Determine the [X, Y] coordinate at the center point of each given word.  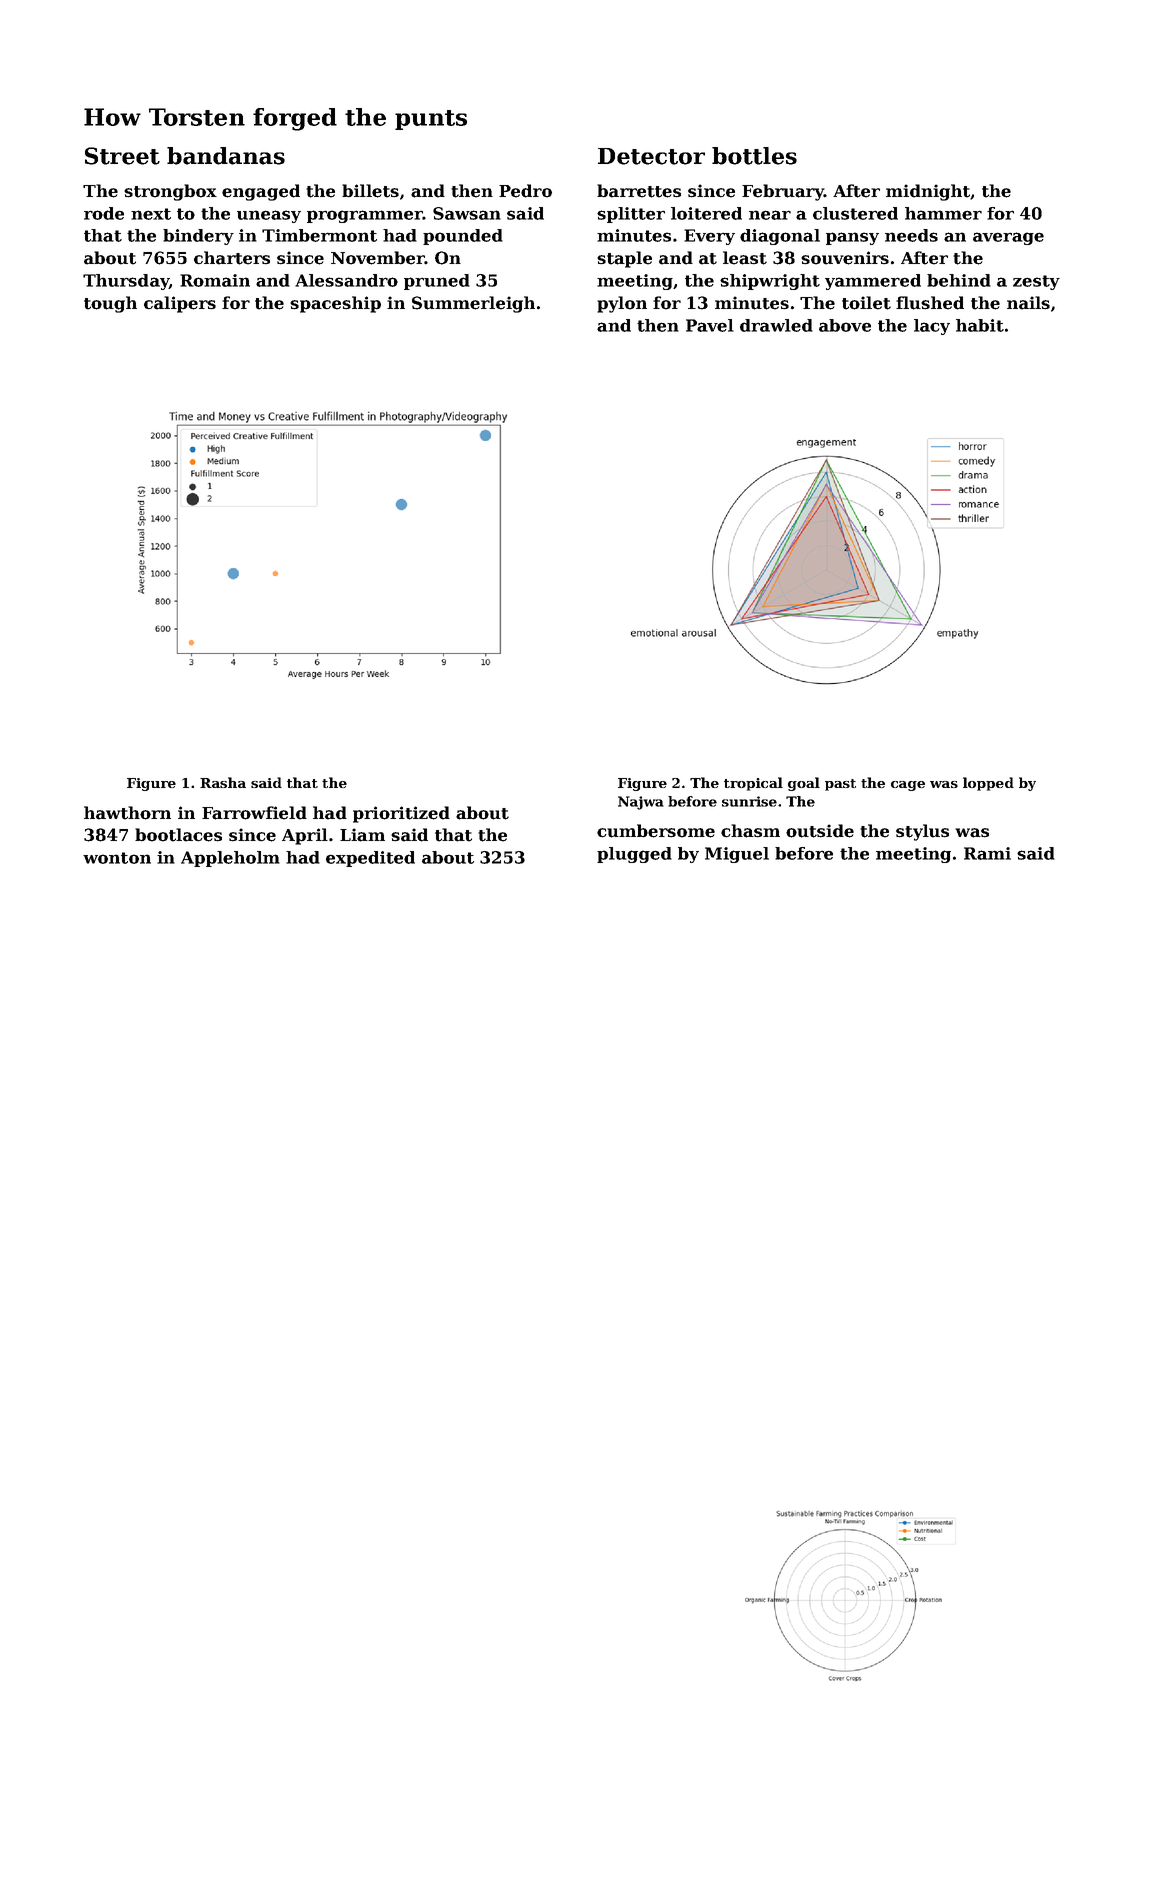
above [845, 325]
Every [709, 237]
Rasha [223, 782]
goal [804, 784]
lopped [988, 784]
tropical [753, 784]
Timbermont [319, 235]
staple [624, 259]
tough [110, 304]
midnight [928, 192]
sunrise [749, 801]
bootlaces [178, 835]
